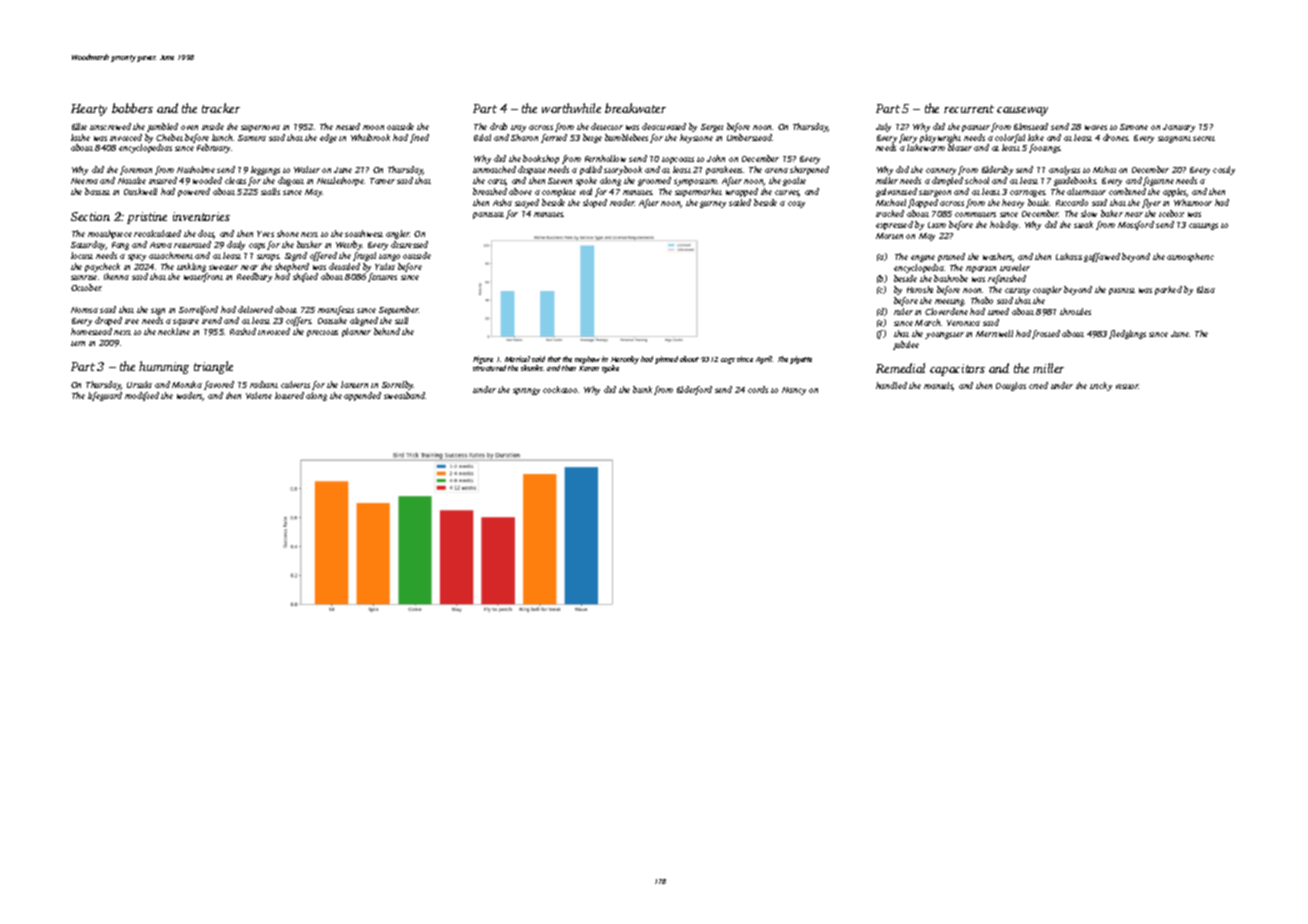 The image size is (1308, 924). Describe the element at coordinates (1193, 202) in the document. I see `Whitmoor` at that location.
